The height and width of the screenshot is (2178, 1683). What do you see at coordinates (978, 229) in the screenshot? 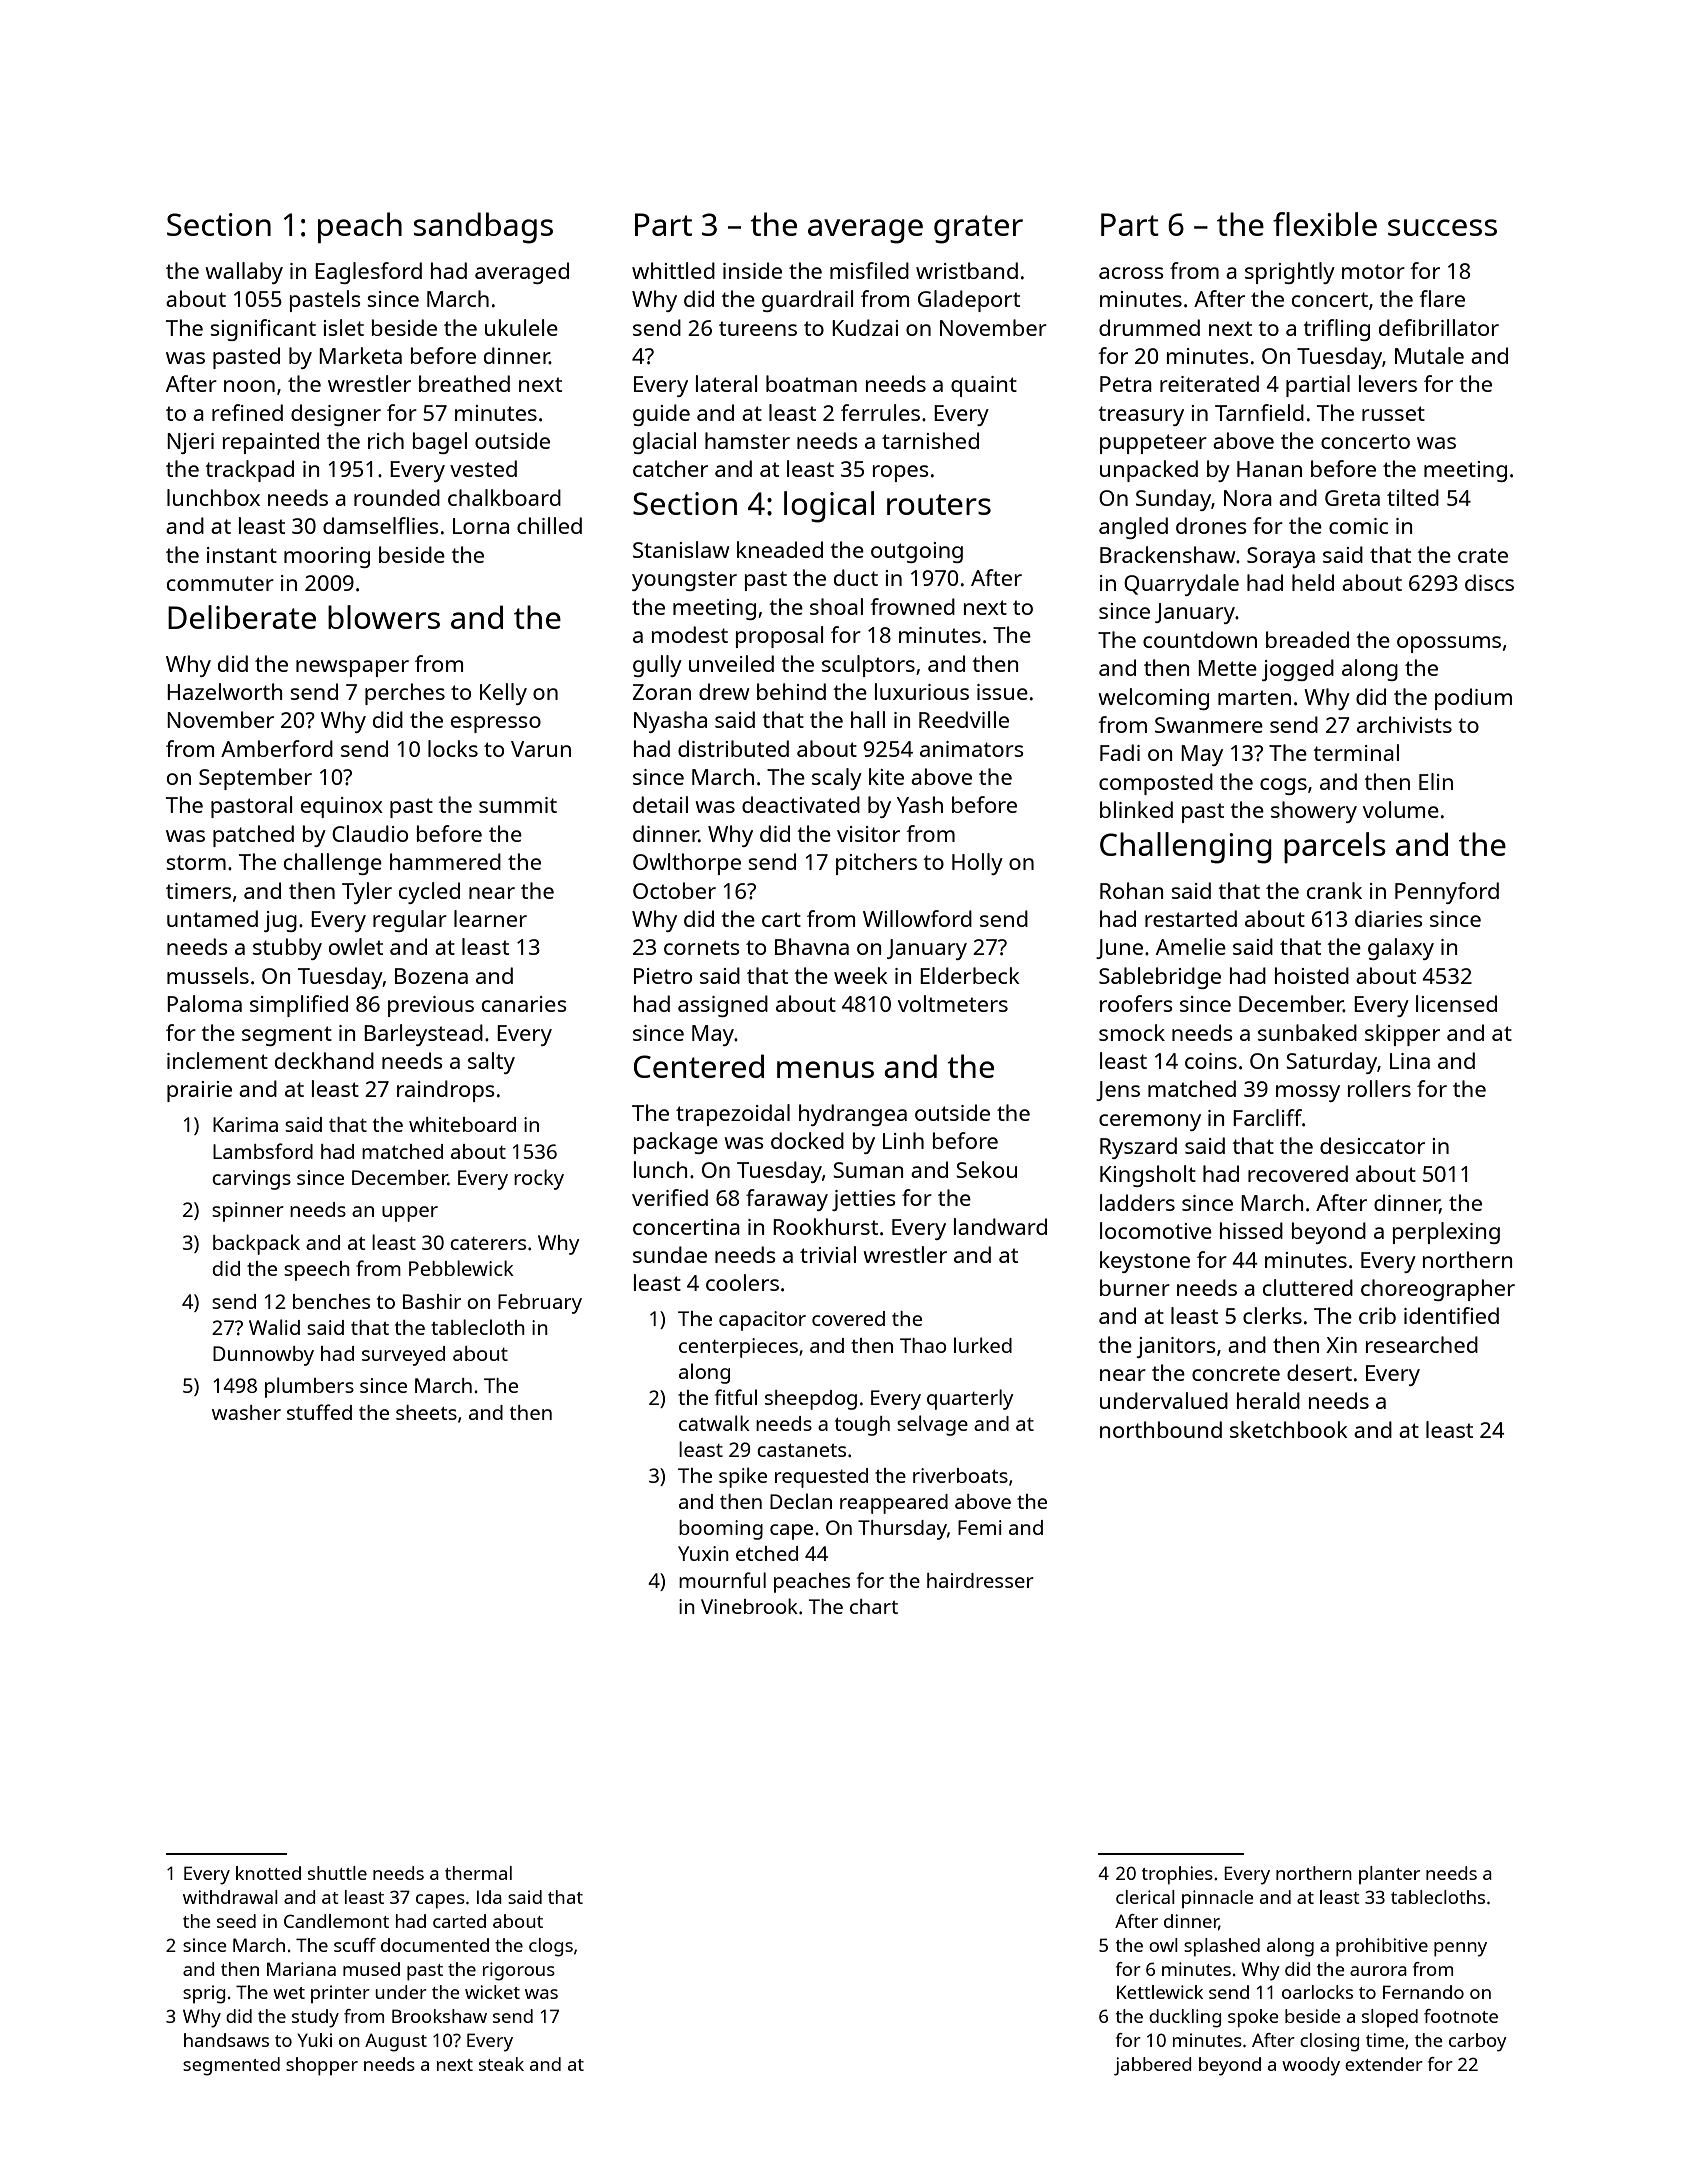
I see `grater` at bounding box center [978, 229].
